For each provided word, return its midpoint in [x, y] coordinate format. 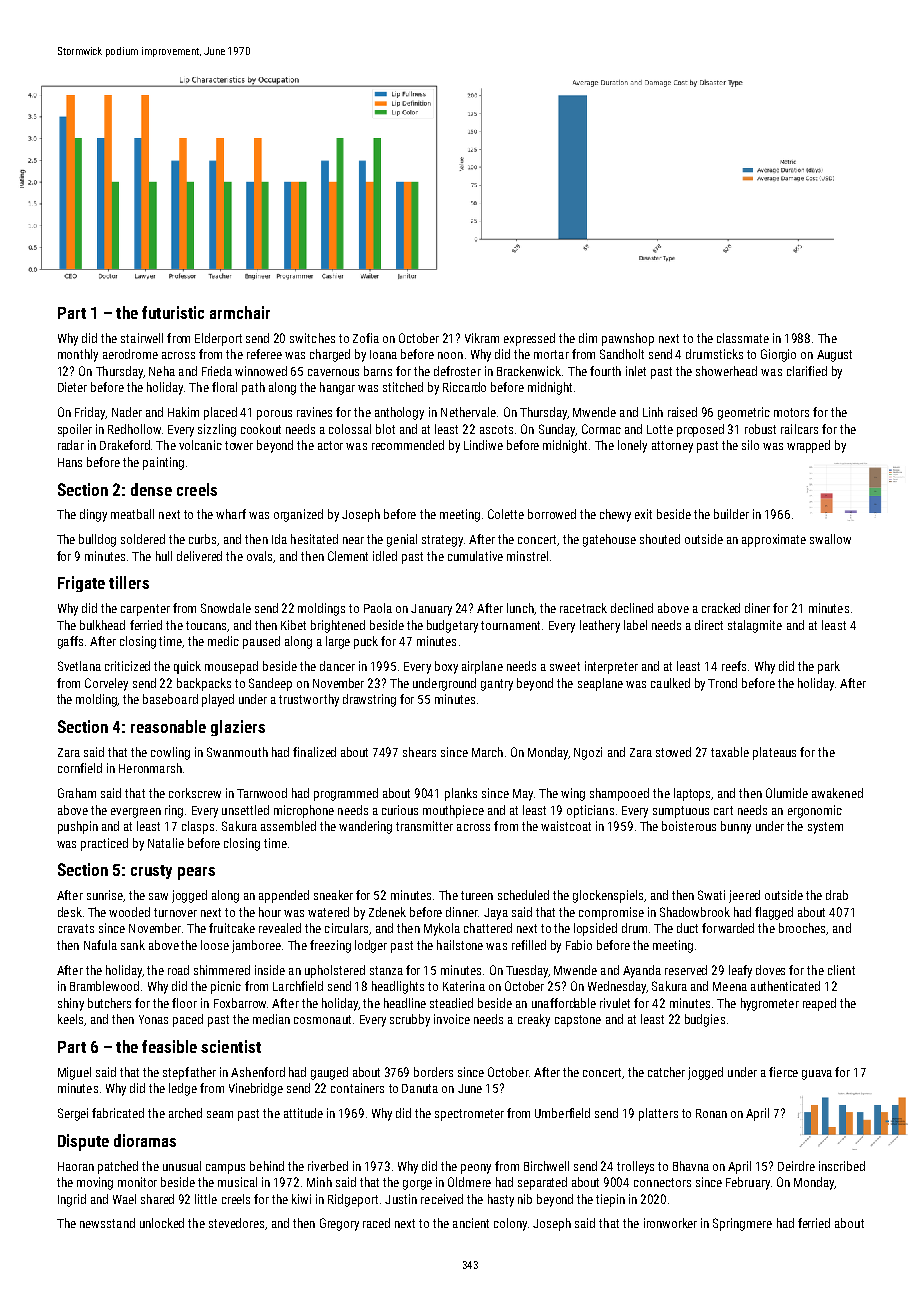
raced [376, 1223]
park [829, 667]
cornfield [80, 768]
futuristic [173, 312]
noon [450, 355]
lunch [520, 608]
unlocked [162, 1223]
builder [731, 514]
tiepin [610, 1200]
